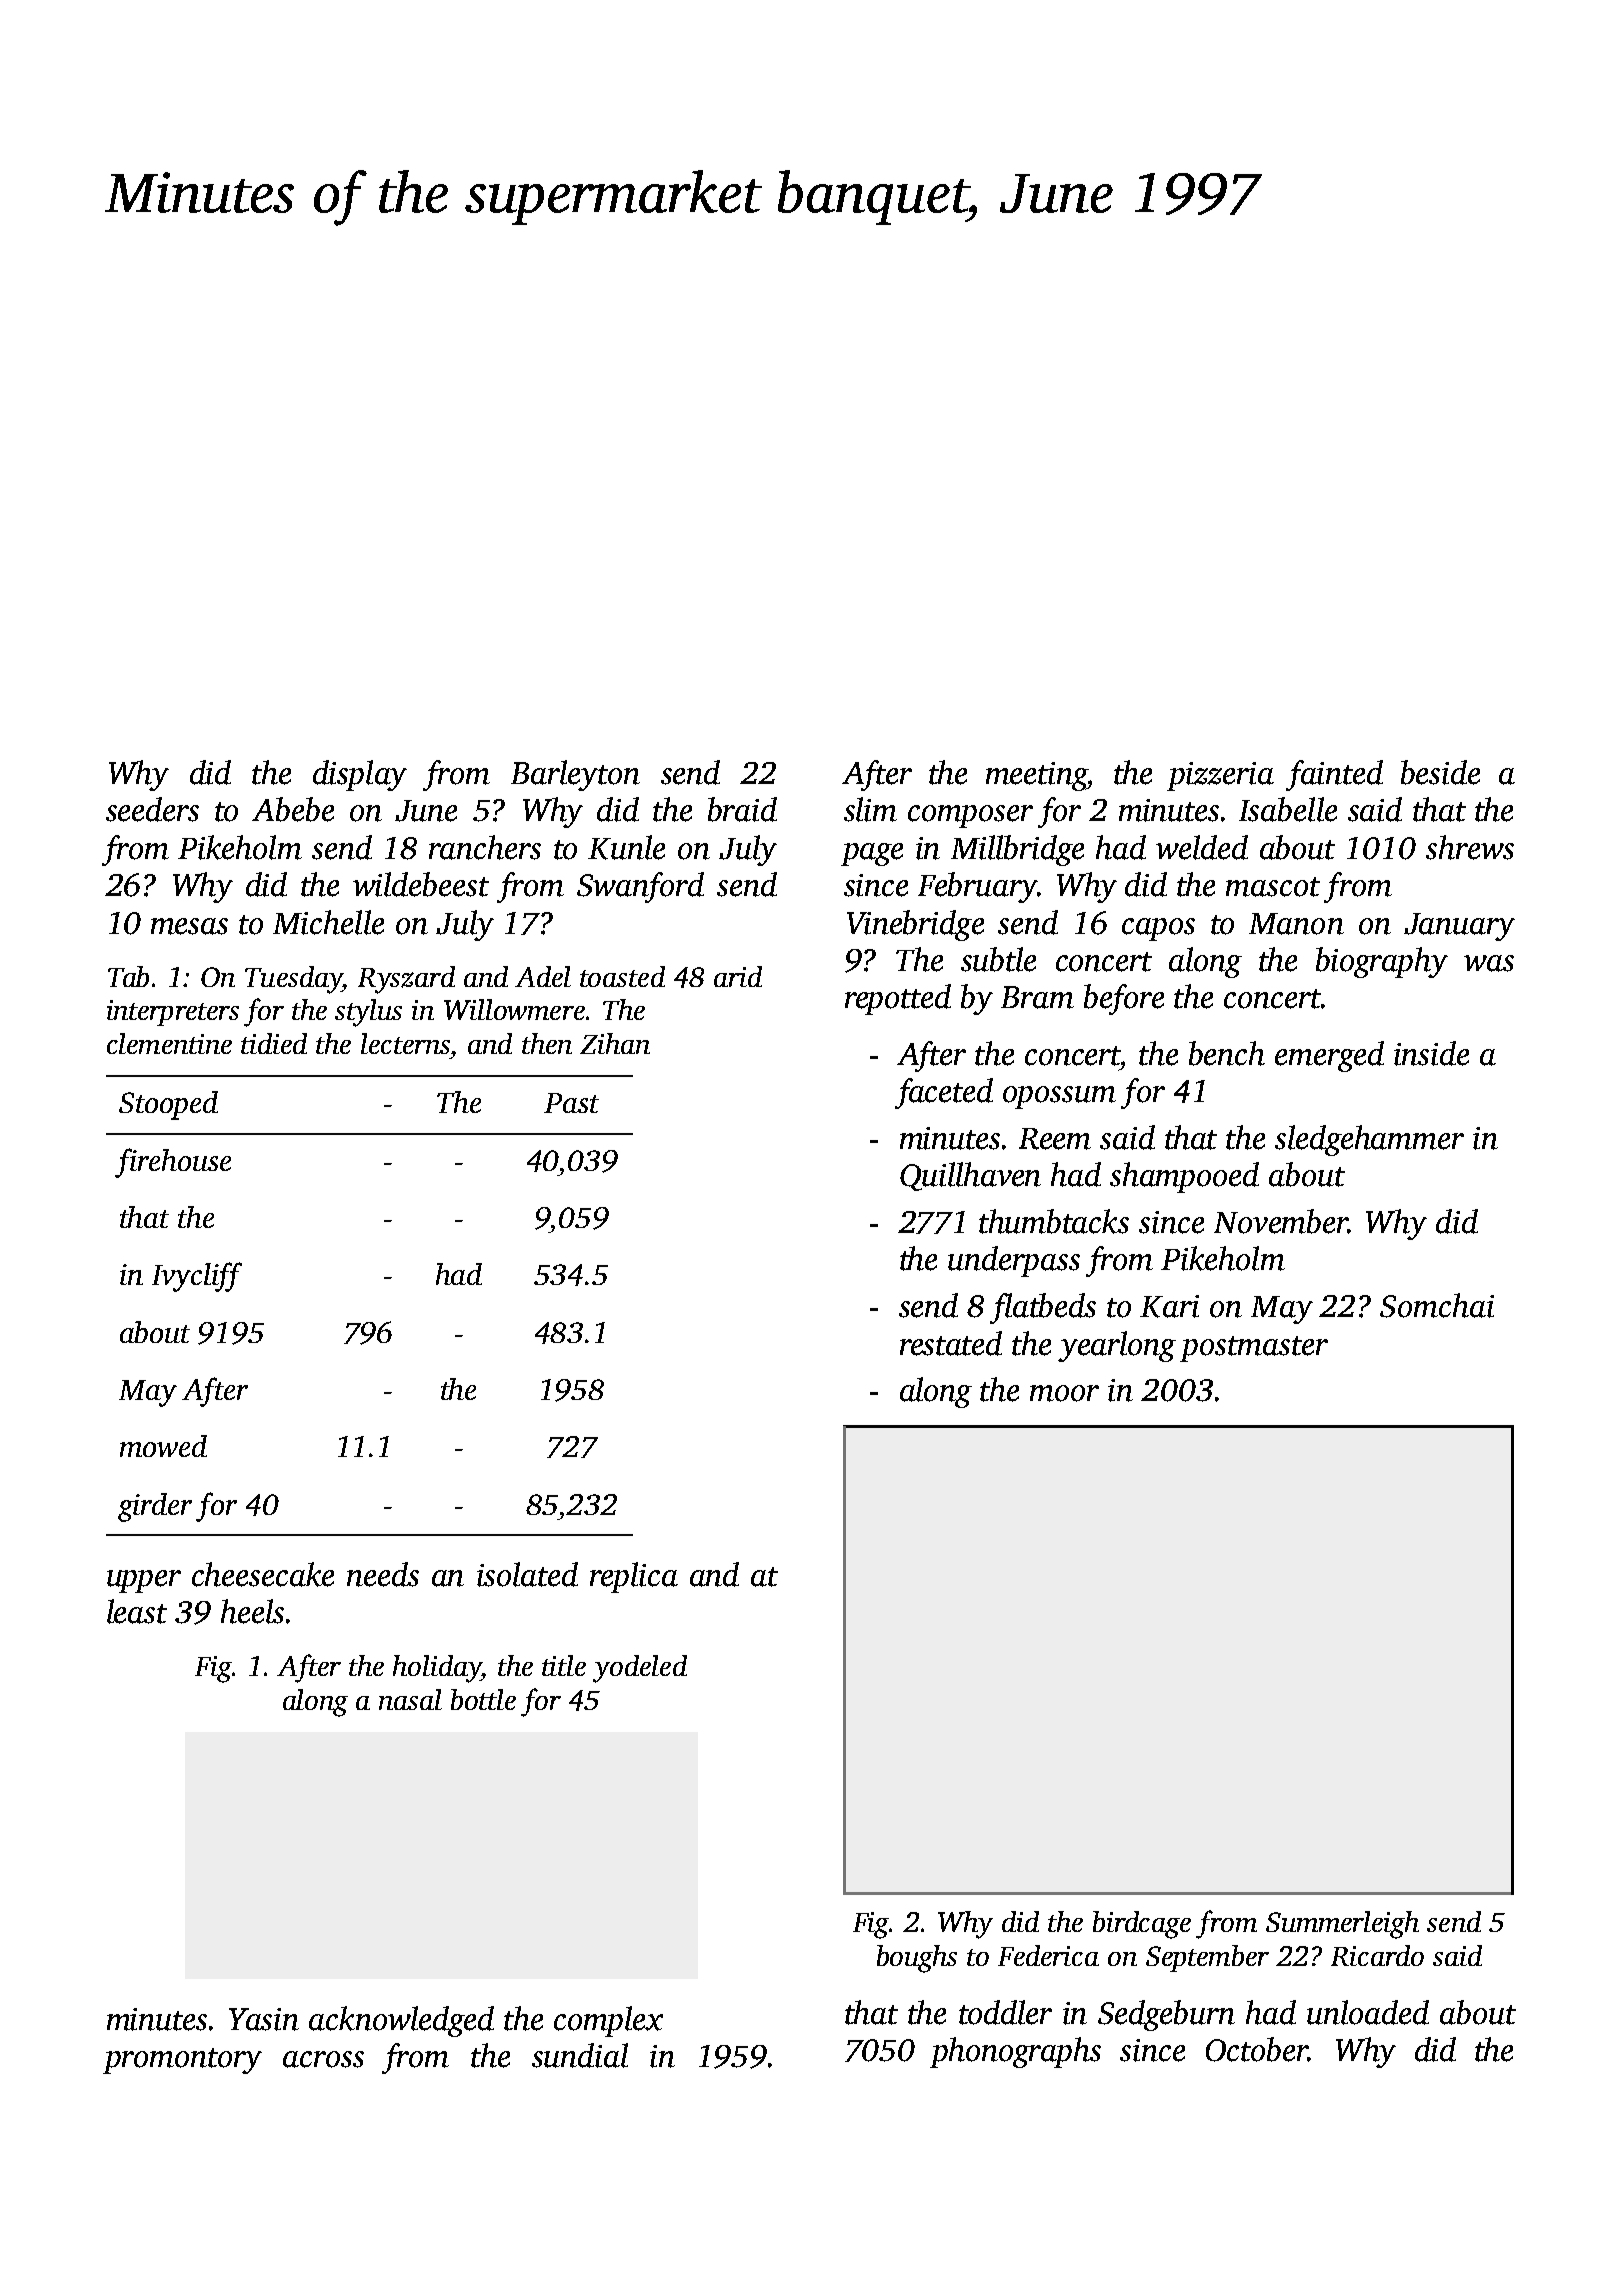 Image resolution: width=1620 pixels, height=2292 pixels. Describe the element at coordinates (410, 1699) in the page. I see `nasal` at that location.
